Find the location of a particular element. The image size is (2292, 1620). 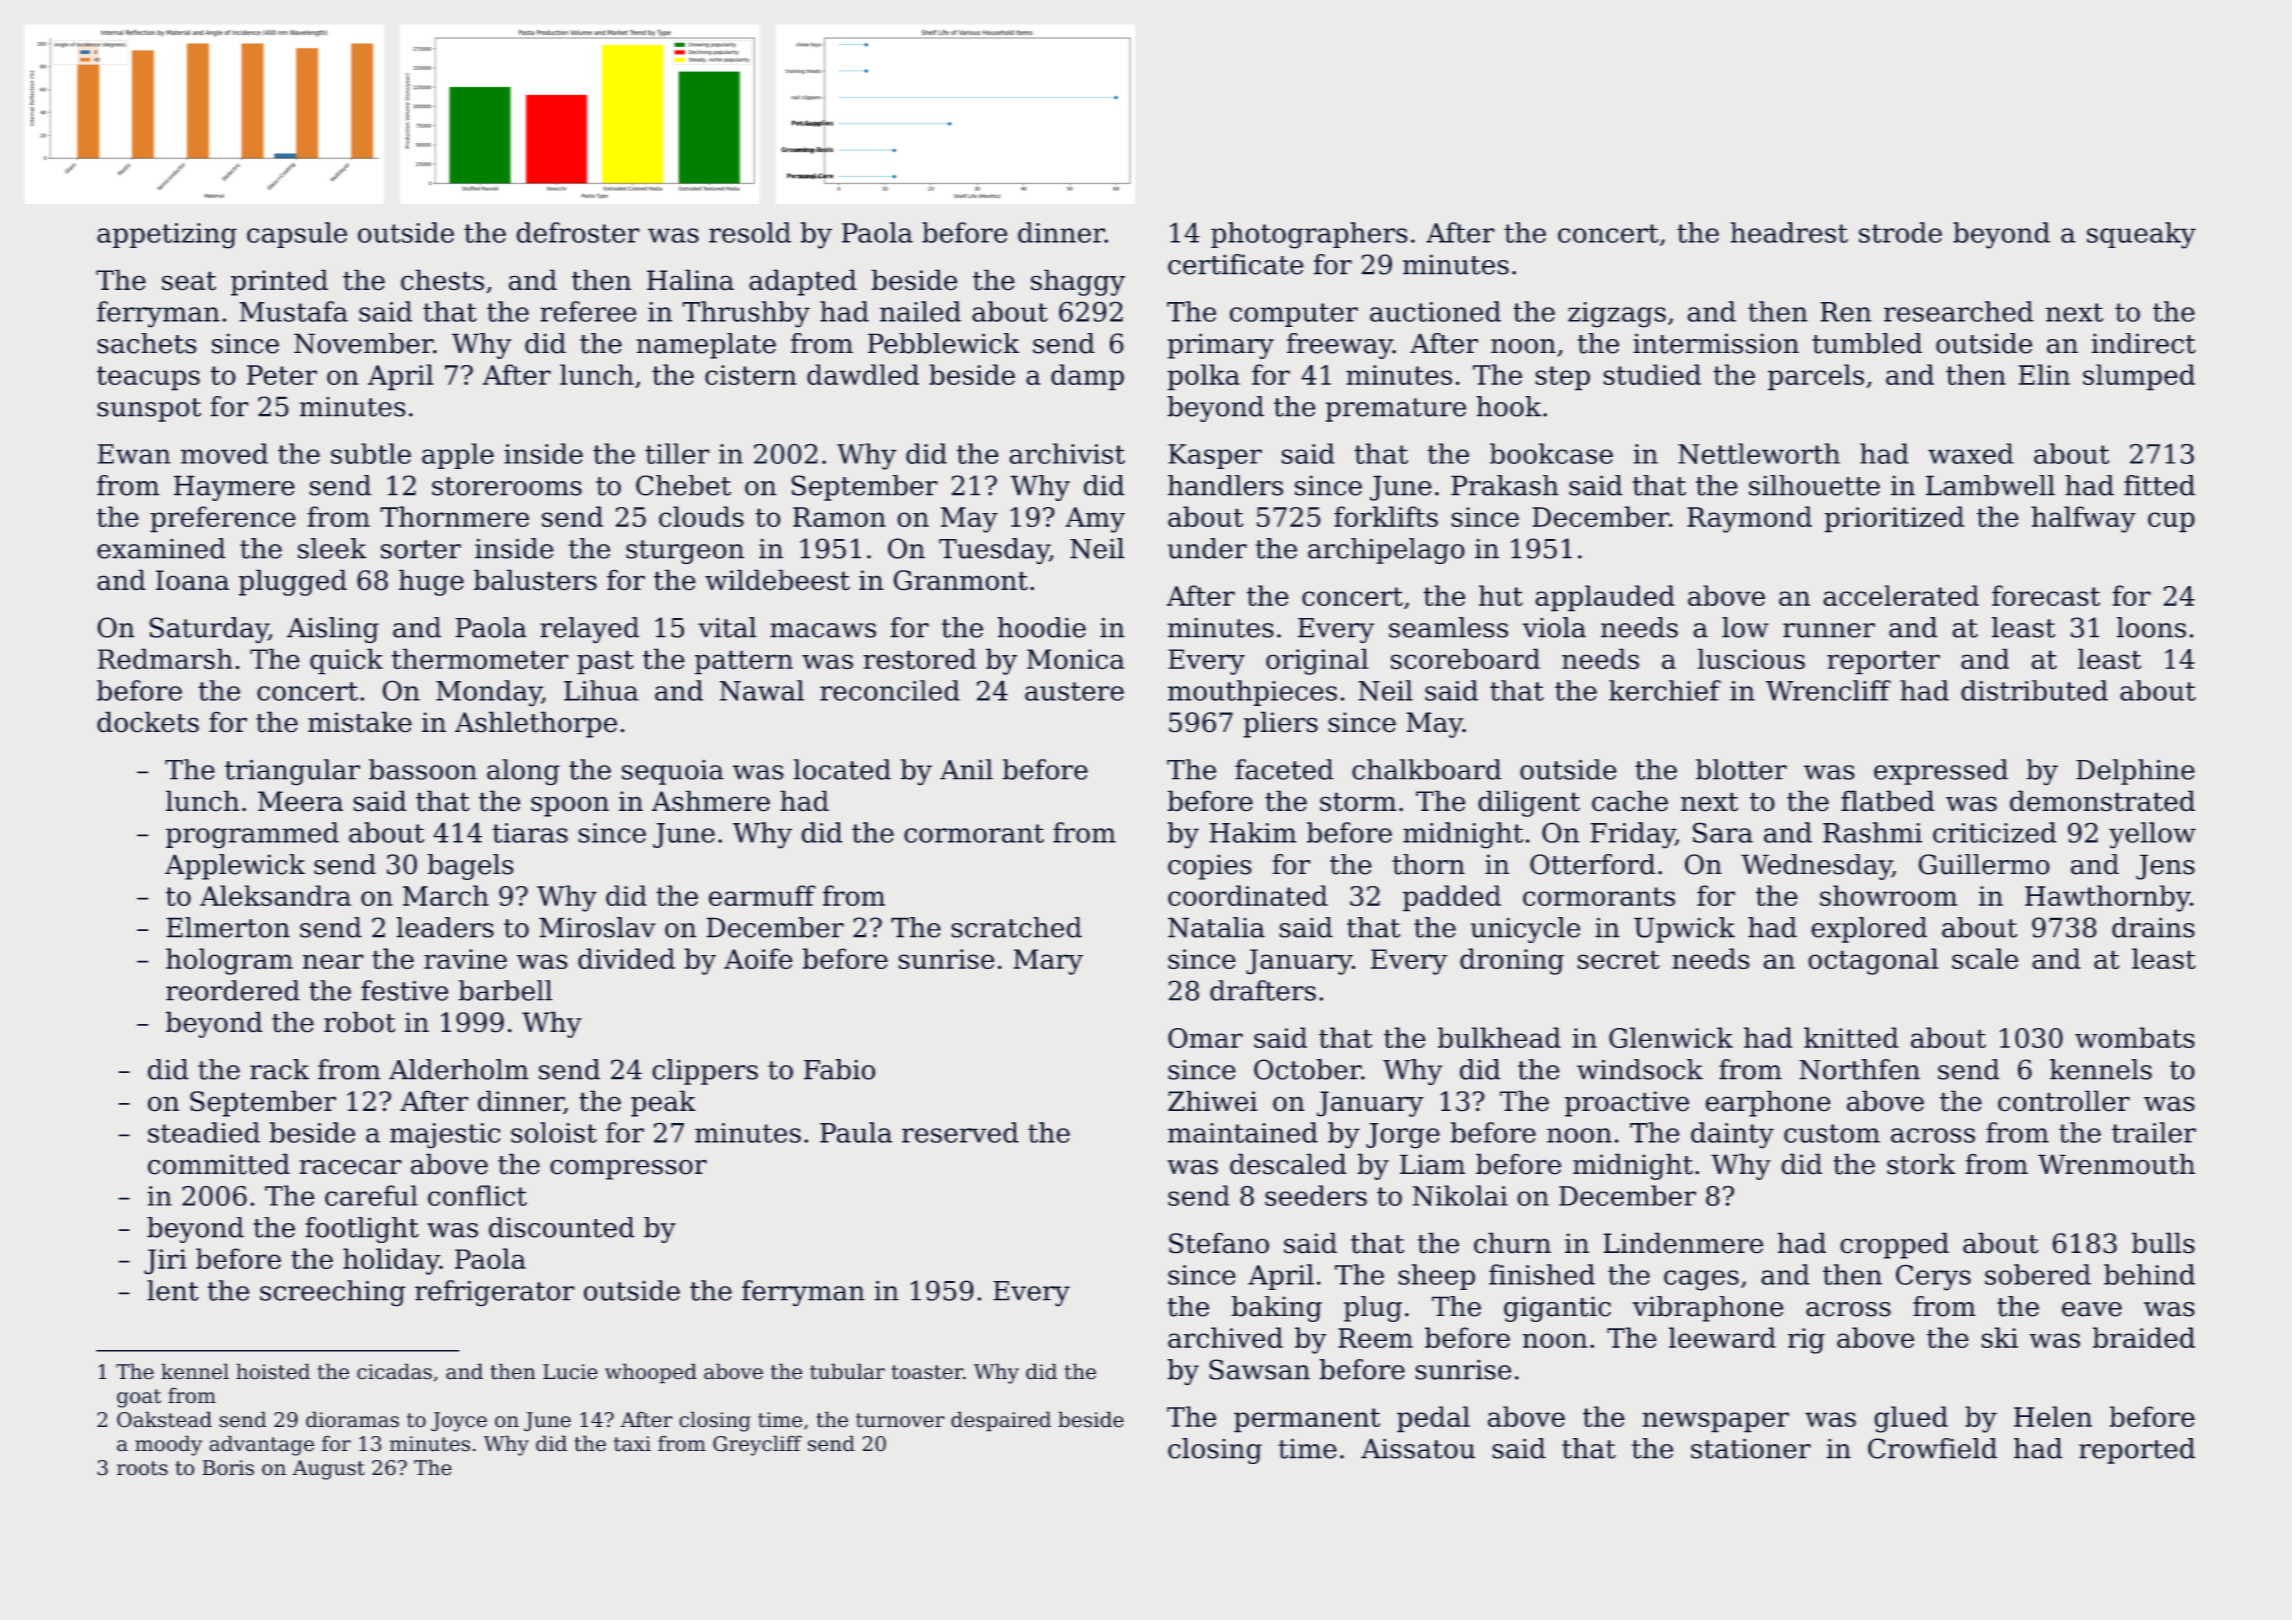

rack is located at coordinates (279, 1069).
